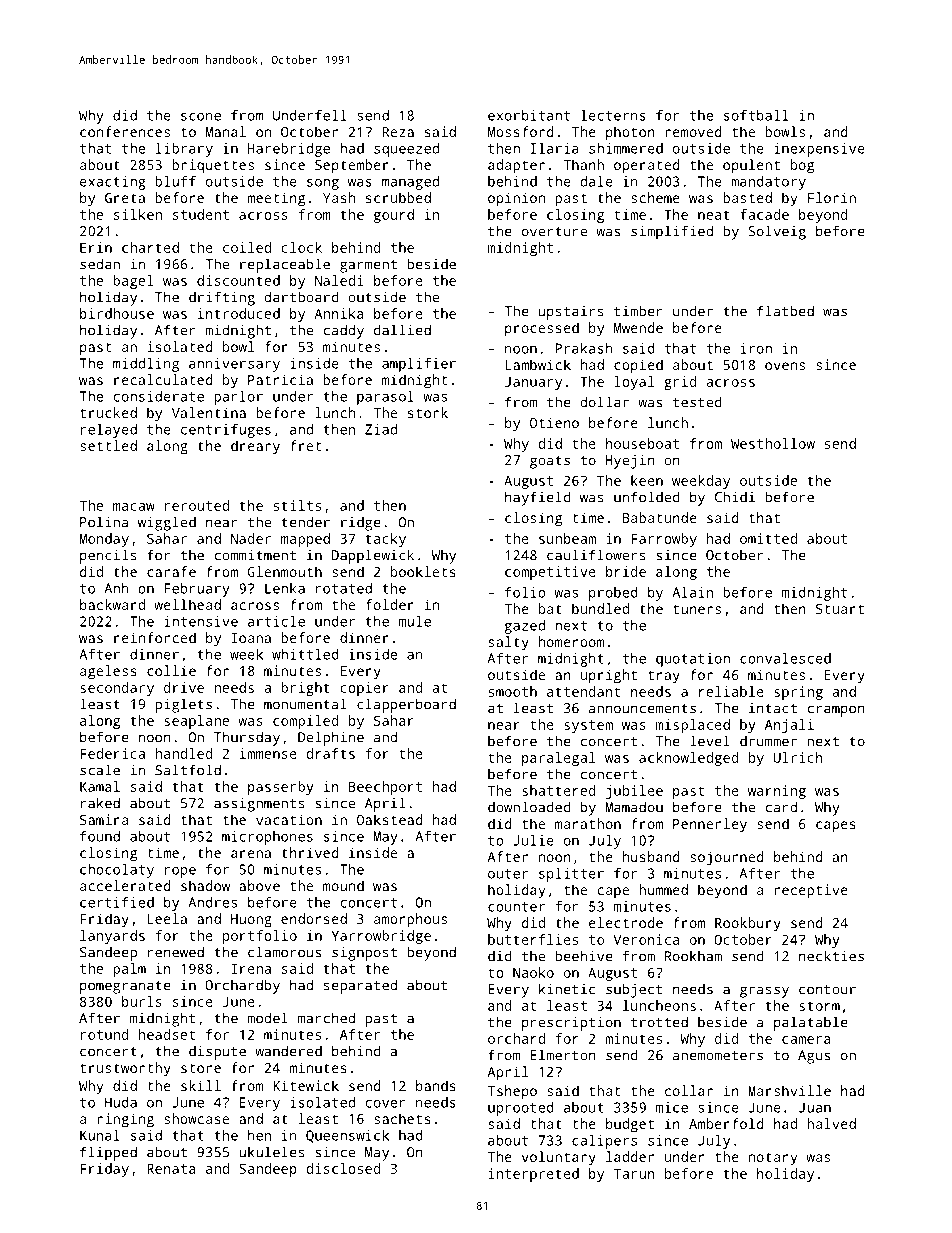  Describe the element at coordinates (276, 199) in the screenshot. I see `meeting` at that location.
